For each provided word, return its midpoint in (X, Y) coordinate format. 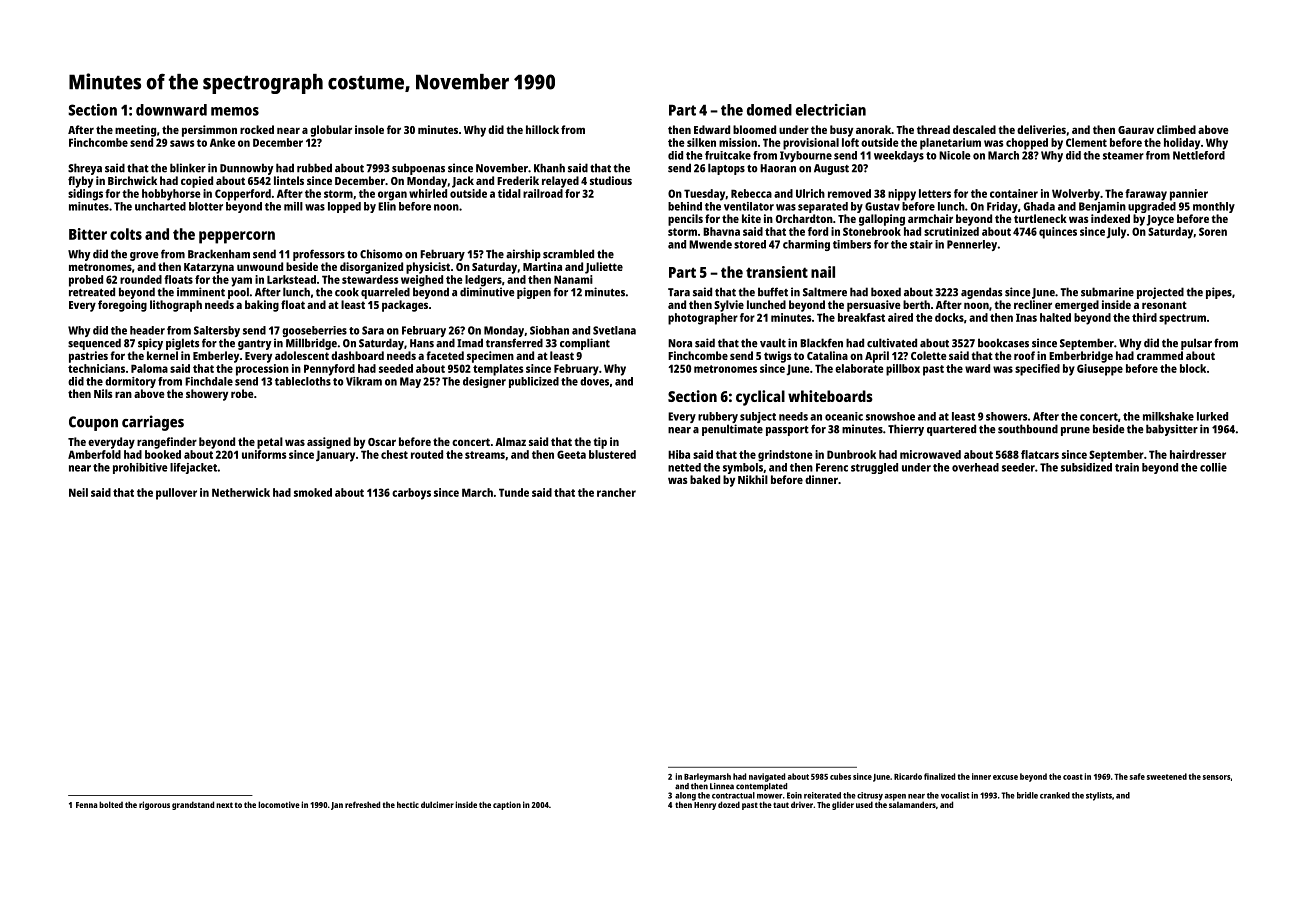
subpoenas (418, 169)
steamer (1123, 156)
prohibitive (140, 468)
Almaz (510, 441)
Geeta (571, 454)
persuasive (874, 306)
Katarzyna (209, 268)
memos (235, 111)
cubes (840, 776)
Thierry (906, 430)
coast (1073, 777)
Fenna (87, 805)
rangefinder (167, 443)
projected (1160, 293)
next (224, 805)
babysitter (1172, 430)
